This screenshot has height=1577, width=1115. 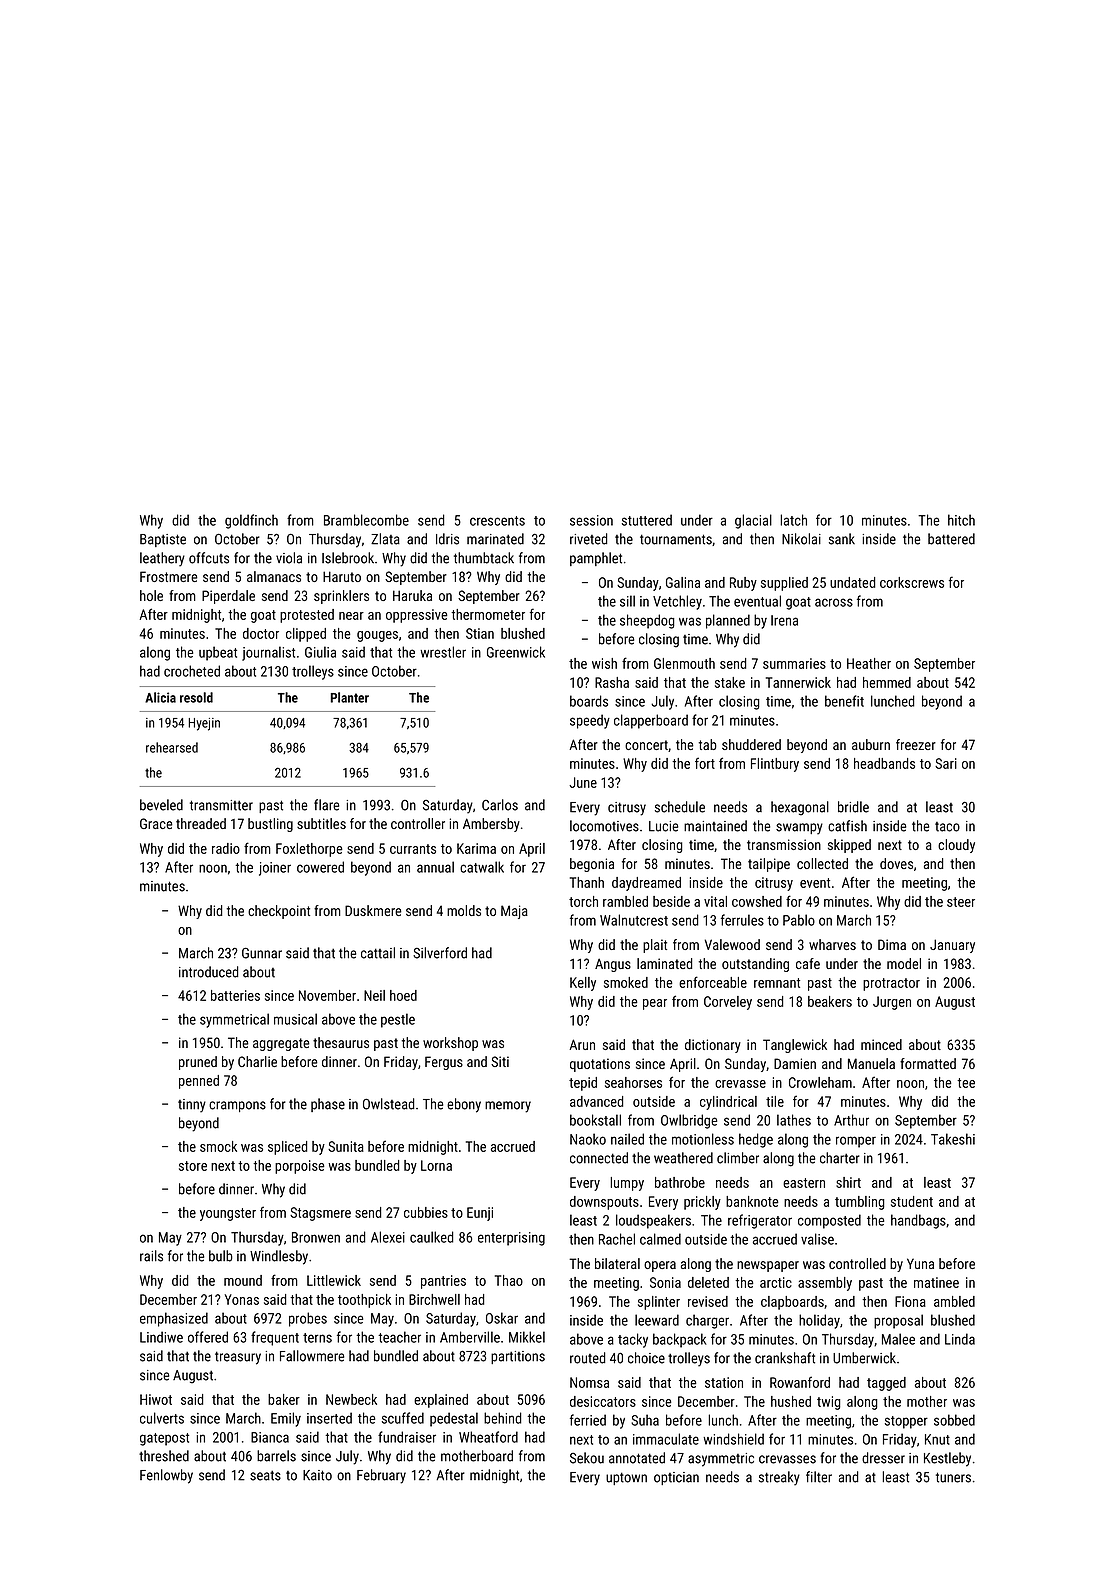 What do you see at coordinates (592, 865) in the screenshot?
I see `begonia` at bounding box center [592, 865].
